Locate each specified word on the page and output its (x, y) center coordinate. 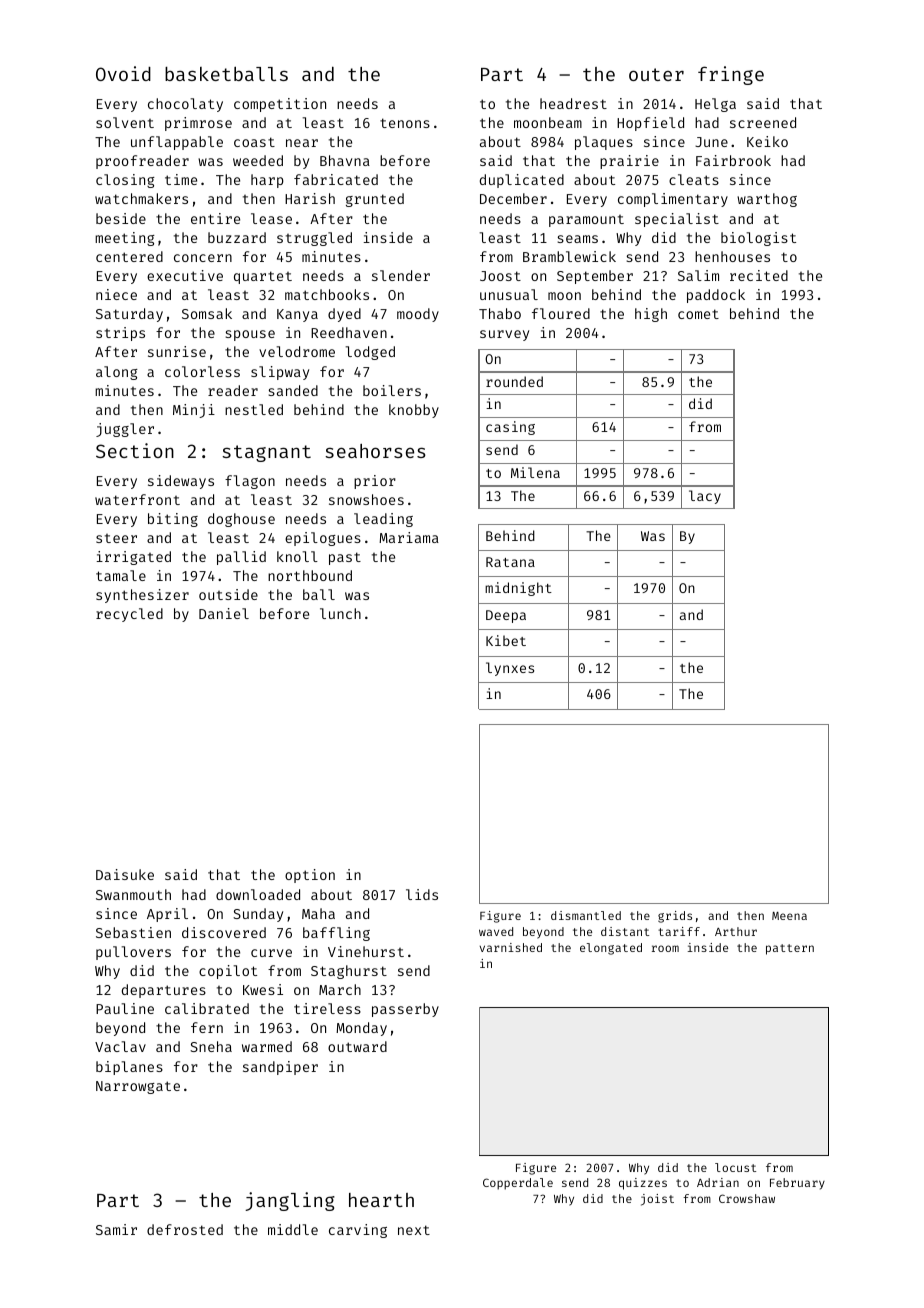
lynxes (510, 669)
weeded (258, 160)
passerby (405, 1010)
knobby (414, 411)
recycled (129, 615)
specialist (677, 220)
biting (173, 520)
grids (675, 917)
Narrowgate (138, 1087)
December (513, 198)
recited (759, 275)
